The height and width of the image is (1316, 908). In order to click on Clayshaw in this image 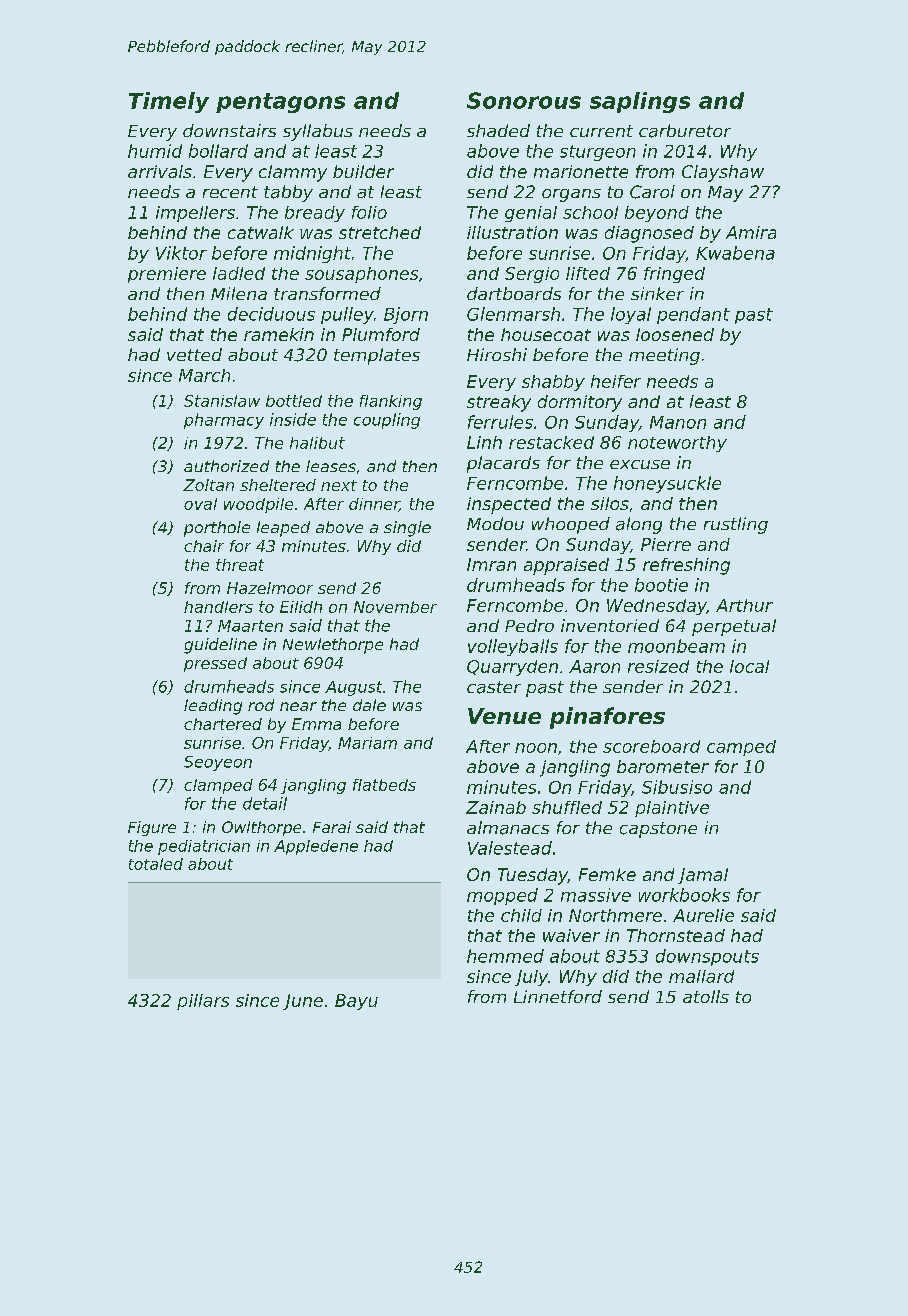, I will do `click(723, 173)`.
